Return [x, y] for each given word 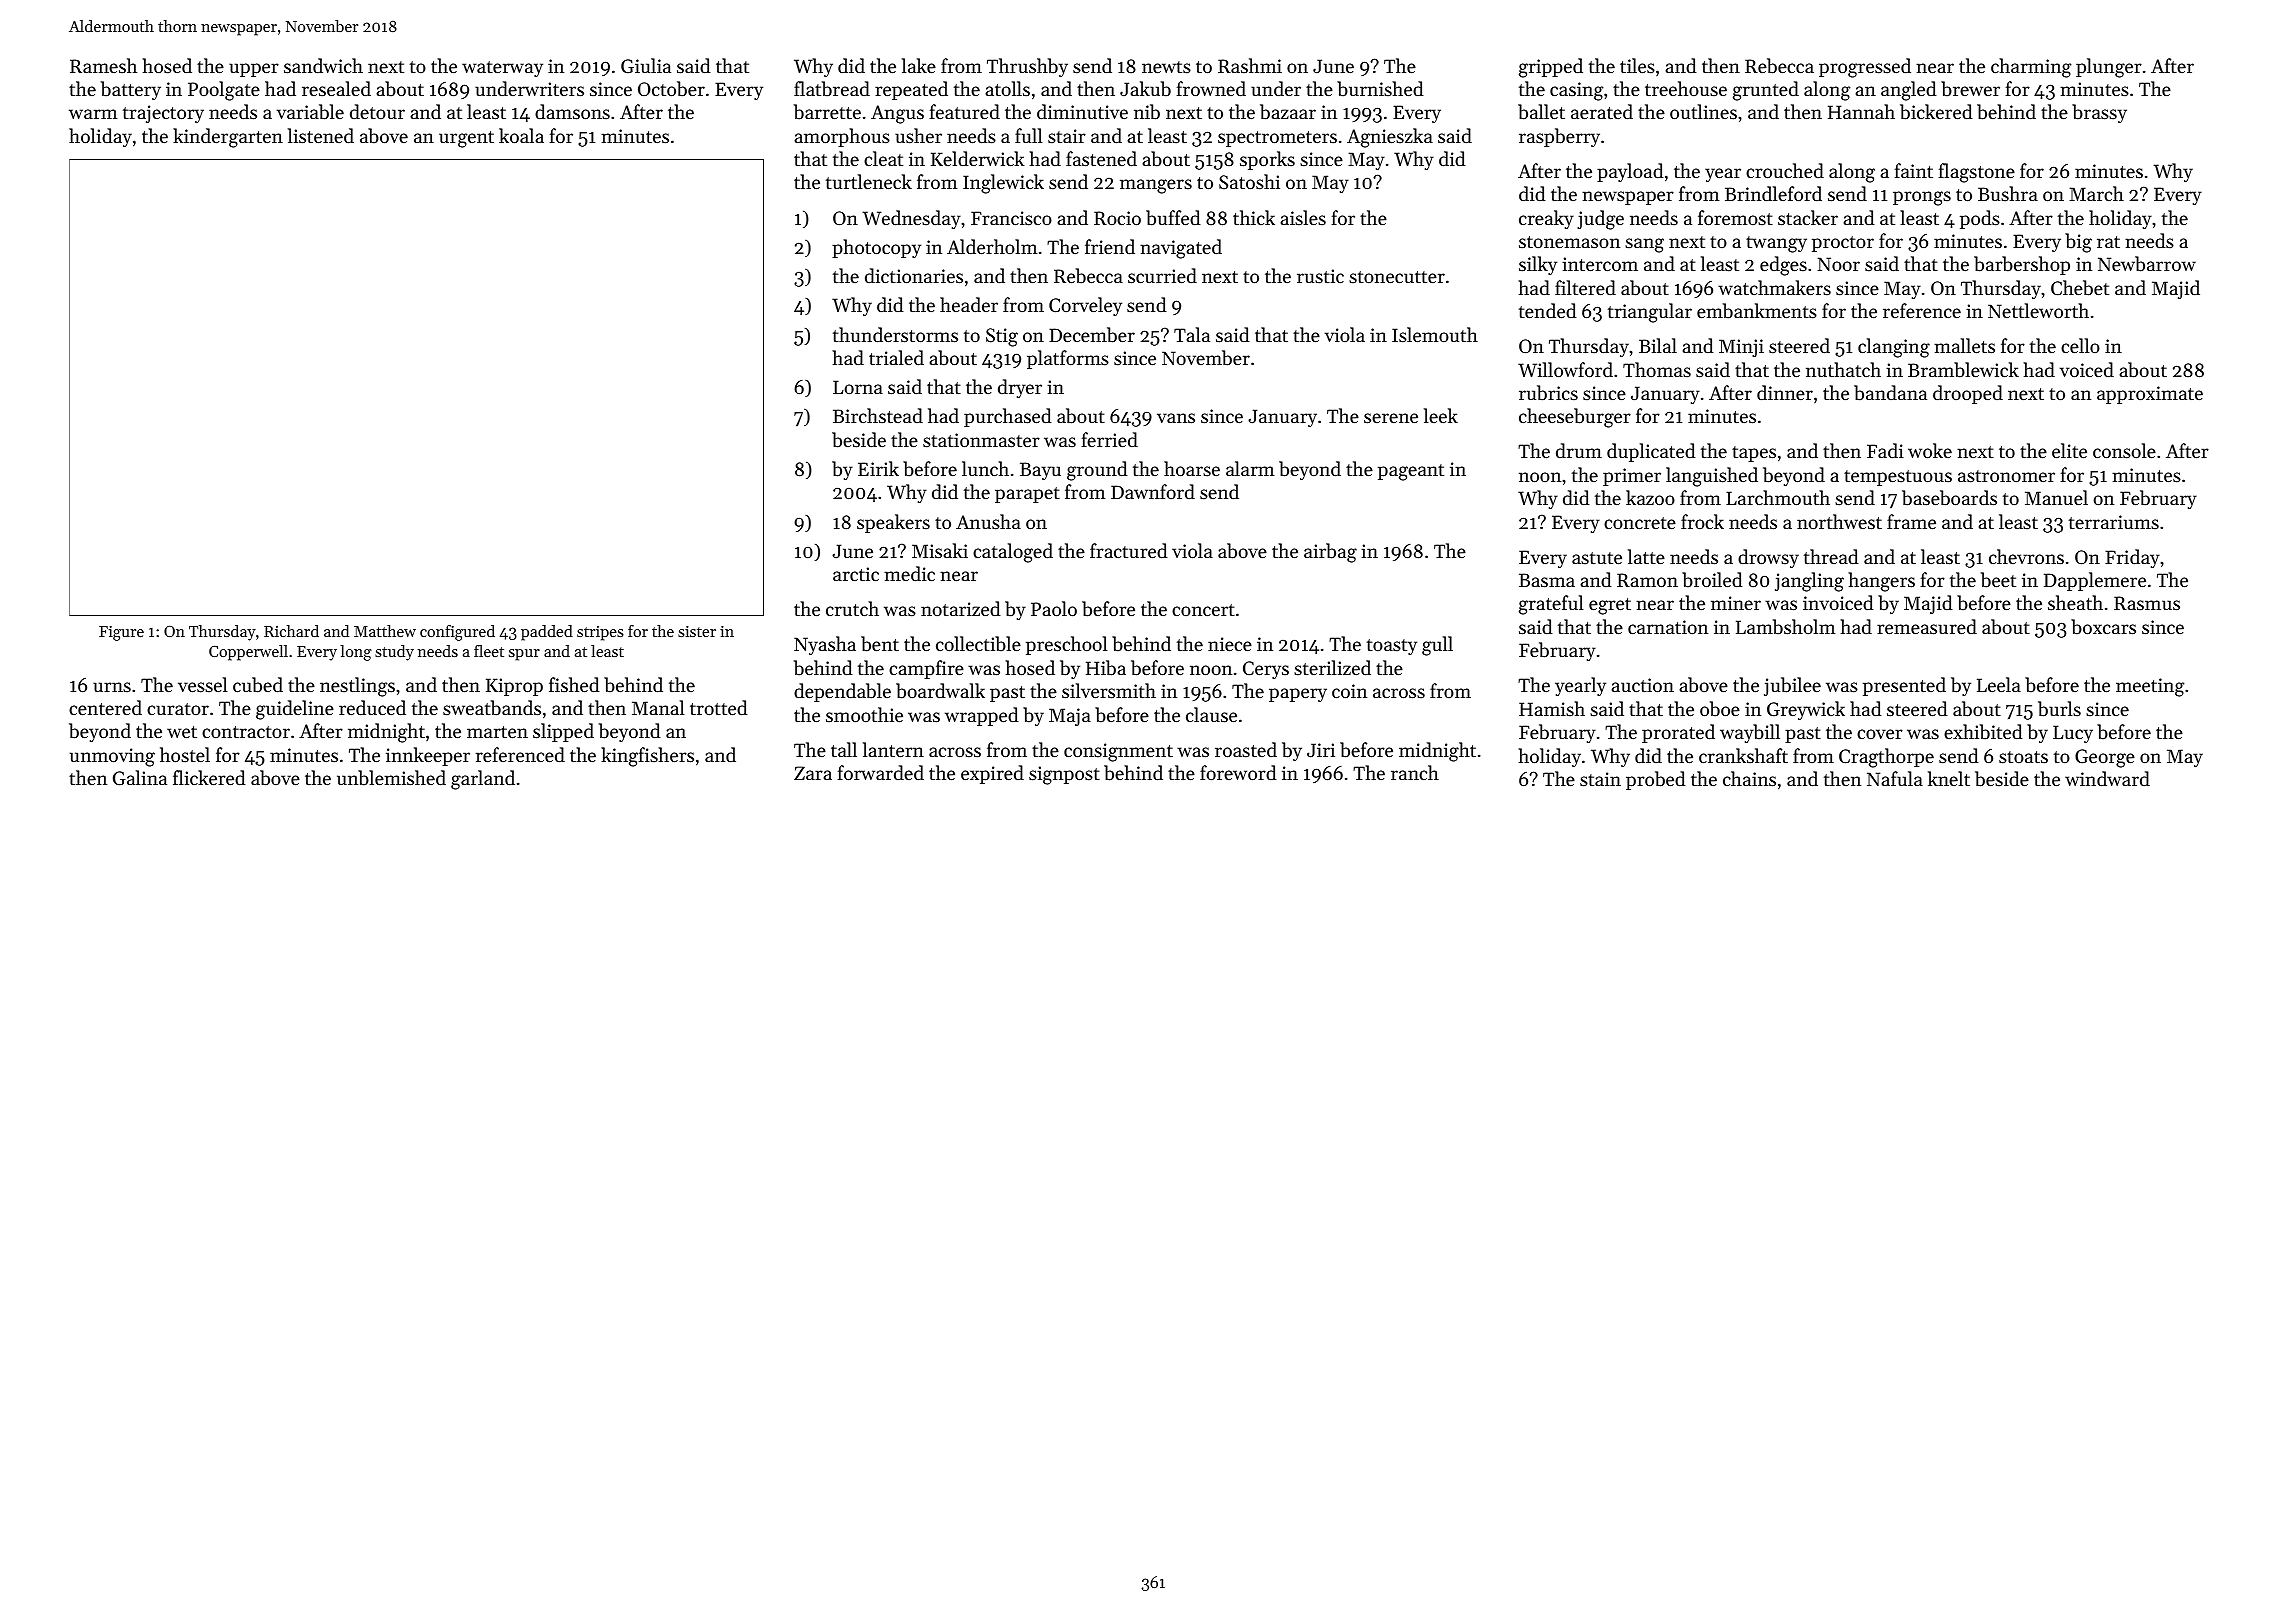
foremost [1735, 217]
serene [1391, 418]
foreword [1238, 772]
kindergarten [228, 138]
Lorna [858, 387]
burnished [1380, 88]
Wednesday [911, 219]
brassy [2099, 113]
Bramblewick [1963, 369]
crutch [852, 608]
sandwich [323, 65]
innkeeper [428, 756]
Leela [1999, 684]
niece [1230, 644]
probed [1656, 780]
